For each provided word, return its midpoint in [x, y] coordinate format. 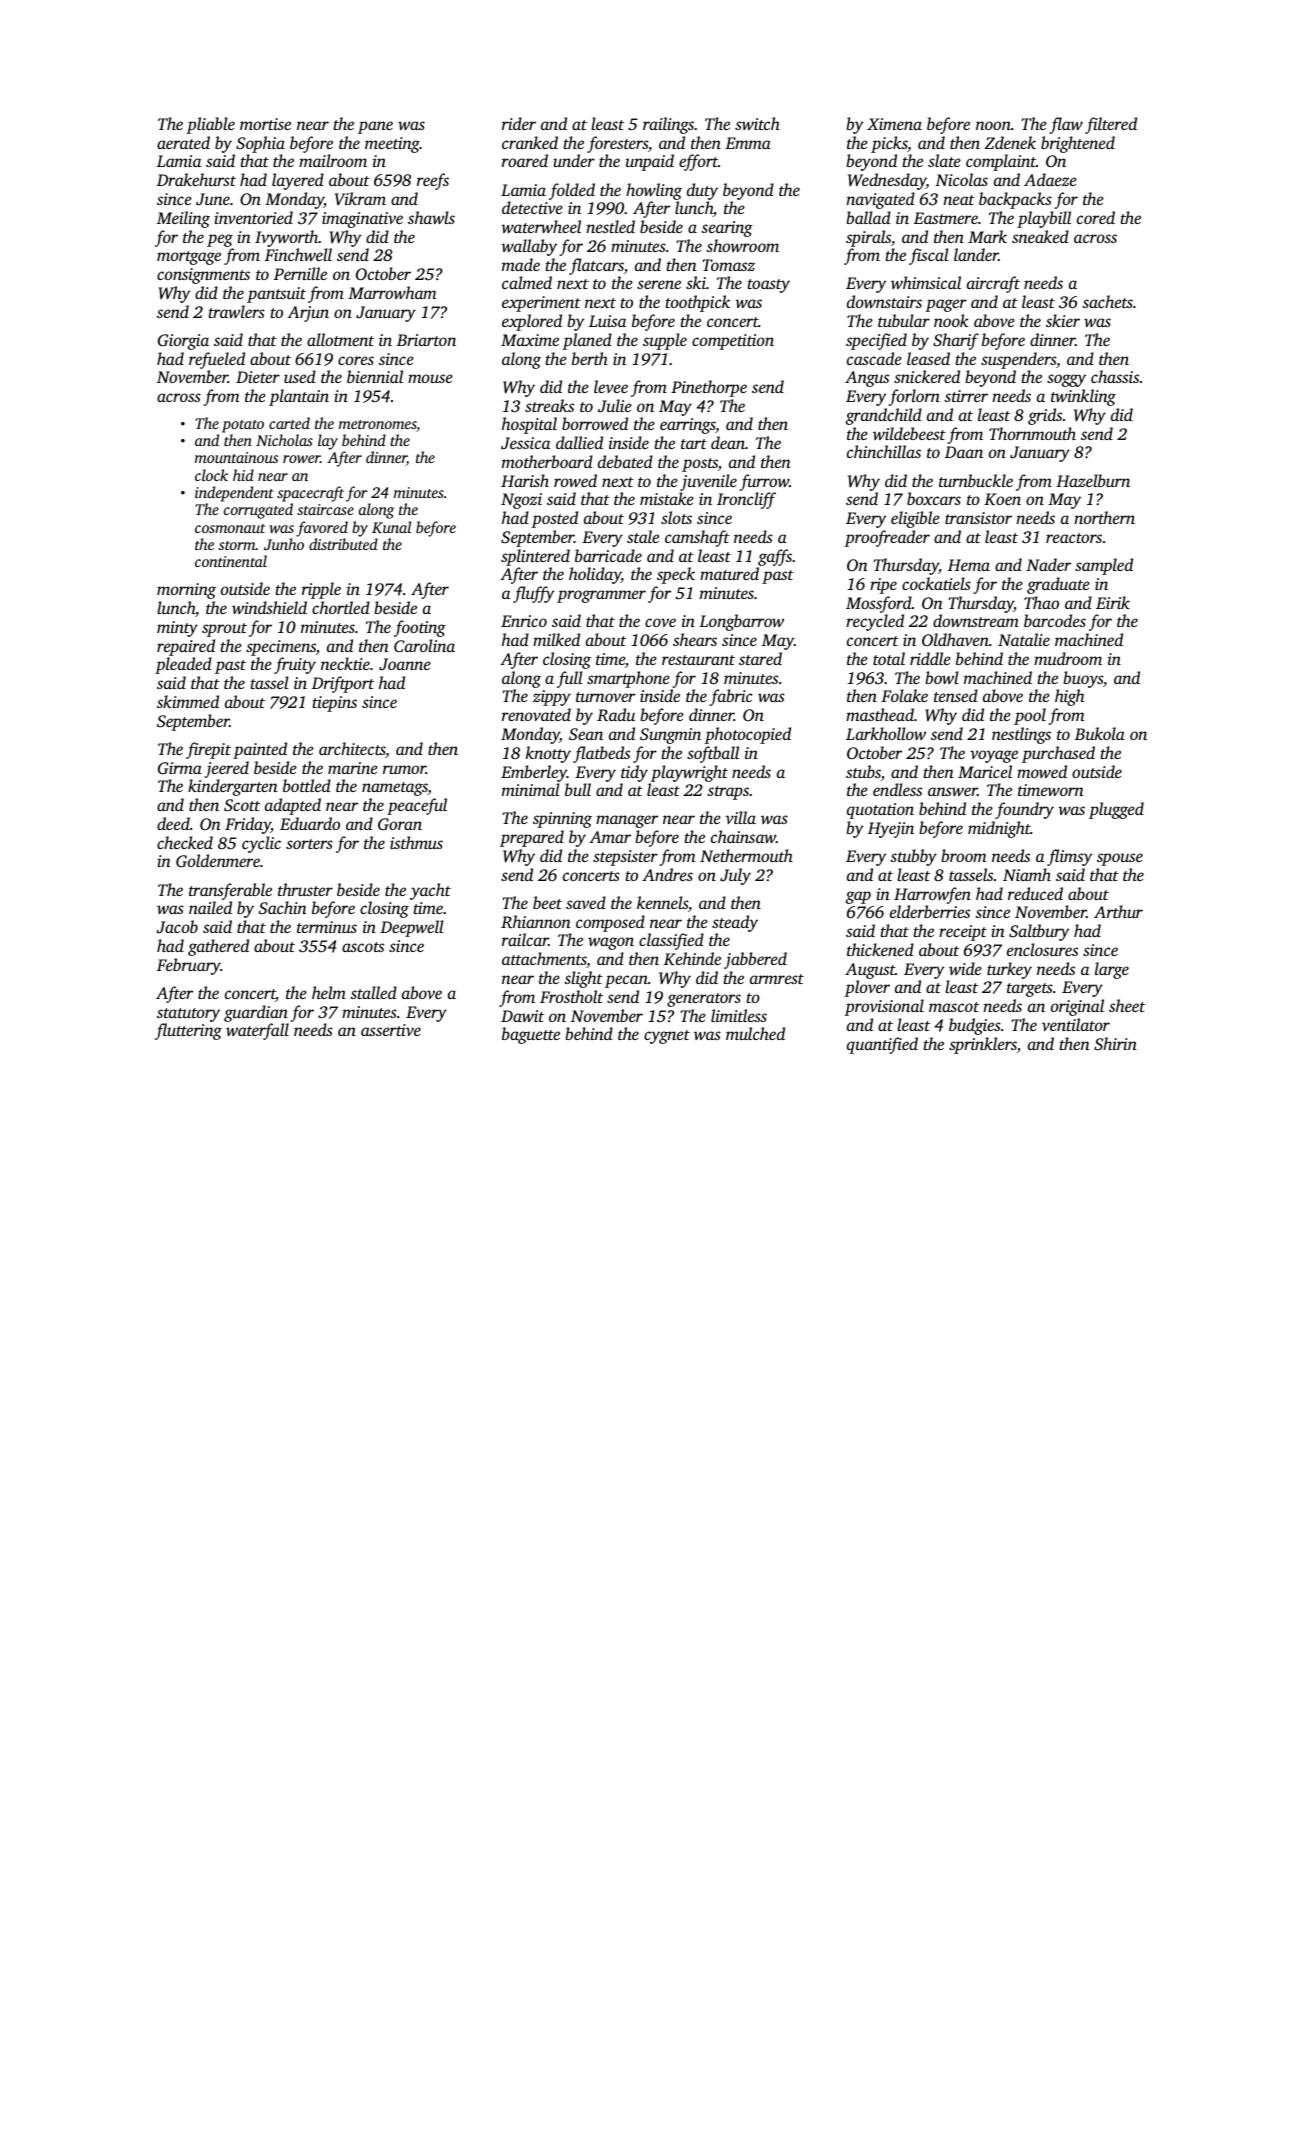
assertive [391, 1030]
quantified [882, 1045]
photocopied [747, 735]
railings [668, 125]
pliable [210, 125]
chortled [341, 607]
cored [1096, 217]
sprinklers [983, 1045]
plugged [1116, 810]
